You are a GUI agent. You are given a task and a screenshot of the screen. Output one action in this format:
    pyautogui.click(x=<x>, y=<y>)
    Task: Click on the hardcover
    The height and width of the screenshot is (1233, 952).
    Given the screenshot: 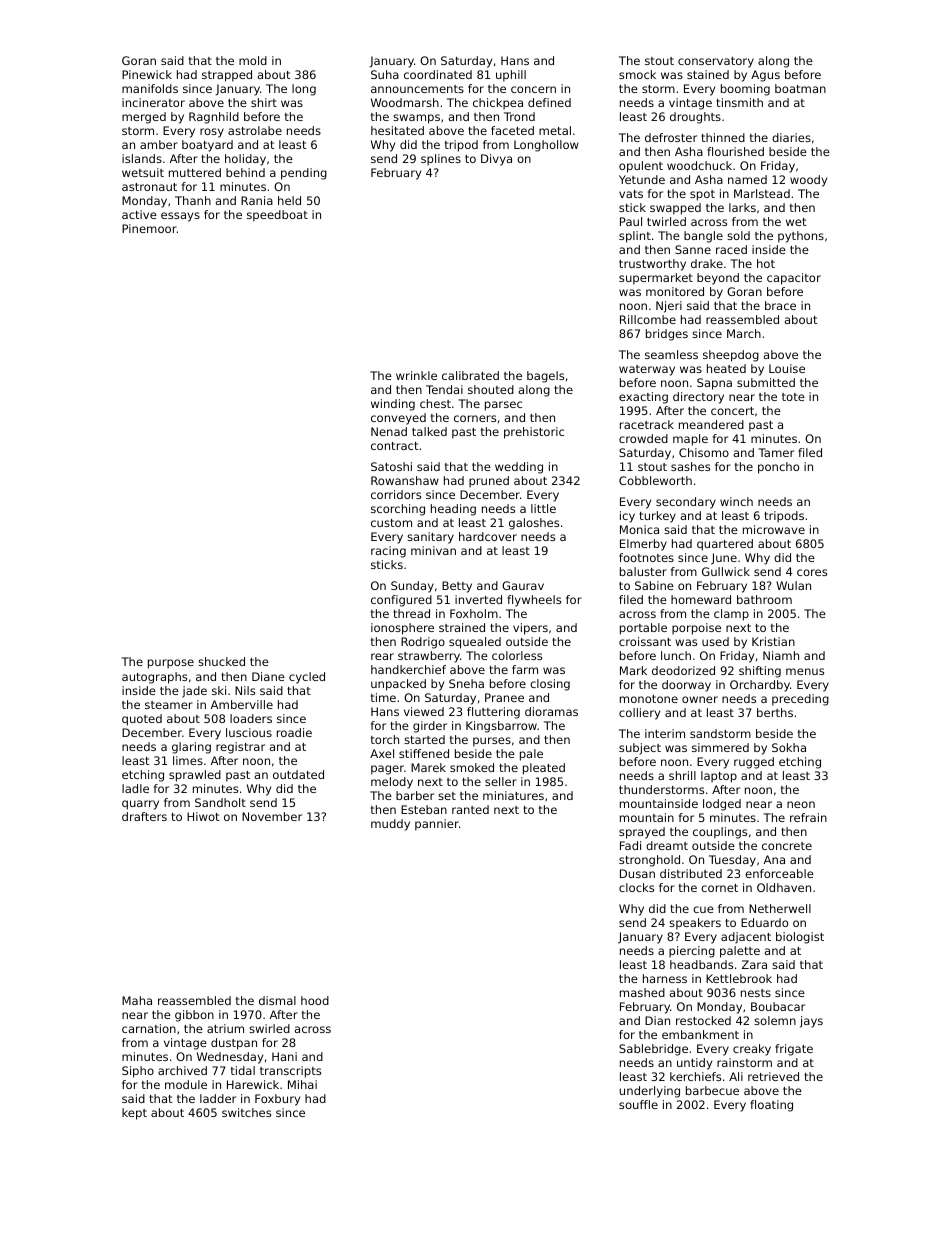 What is the action you would take?
    pyautogui.click(x=488, y=536)
